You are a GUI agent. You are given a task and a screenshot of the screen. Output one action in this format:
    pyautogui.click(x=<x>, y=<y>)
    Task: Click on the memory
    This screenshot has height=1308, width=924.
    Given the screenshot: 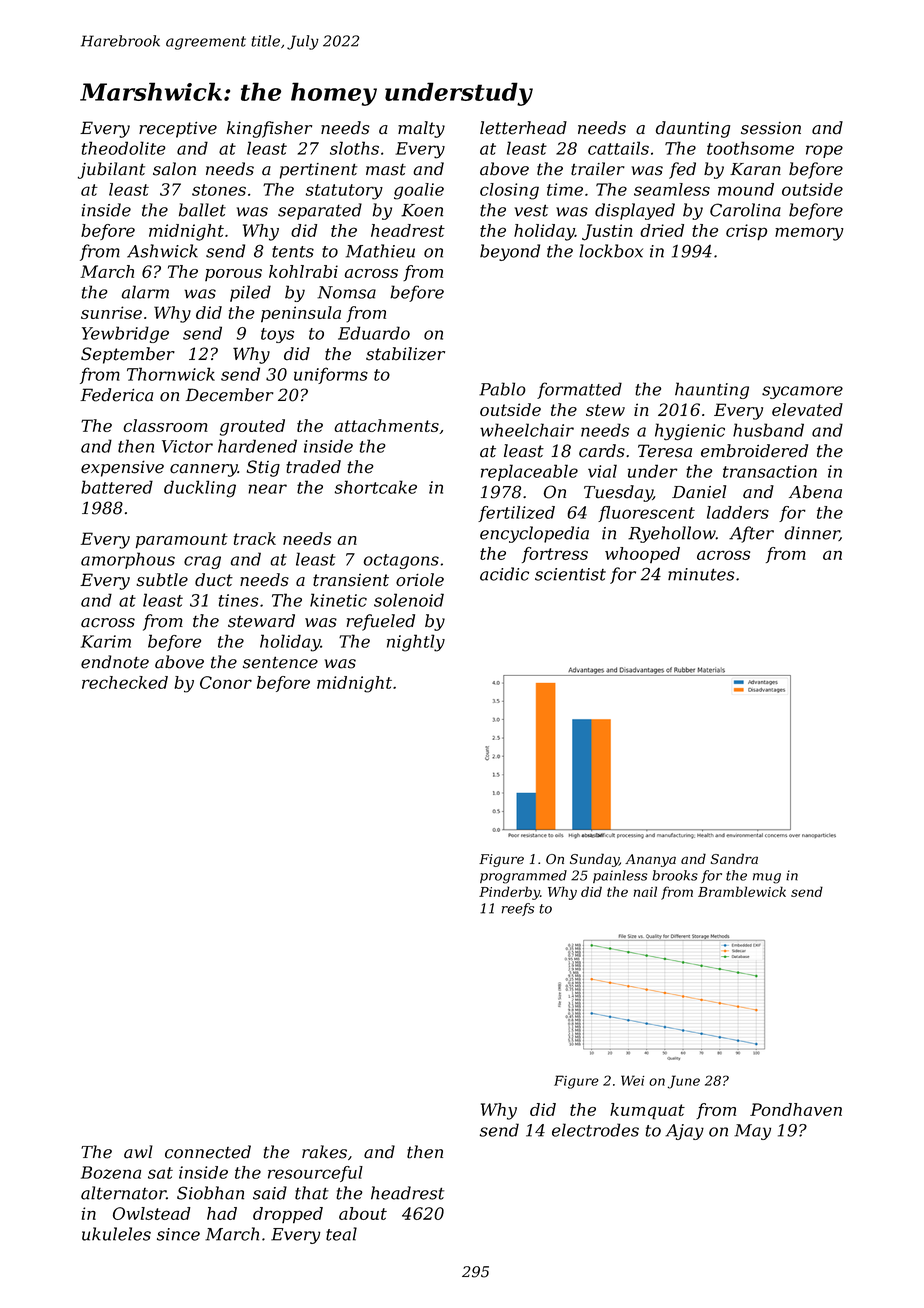 What is the action you would take?
    pyautogui.click(x=809, y=234)
